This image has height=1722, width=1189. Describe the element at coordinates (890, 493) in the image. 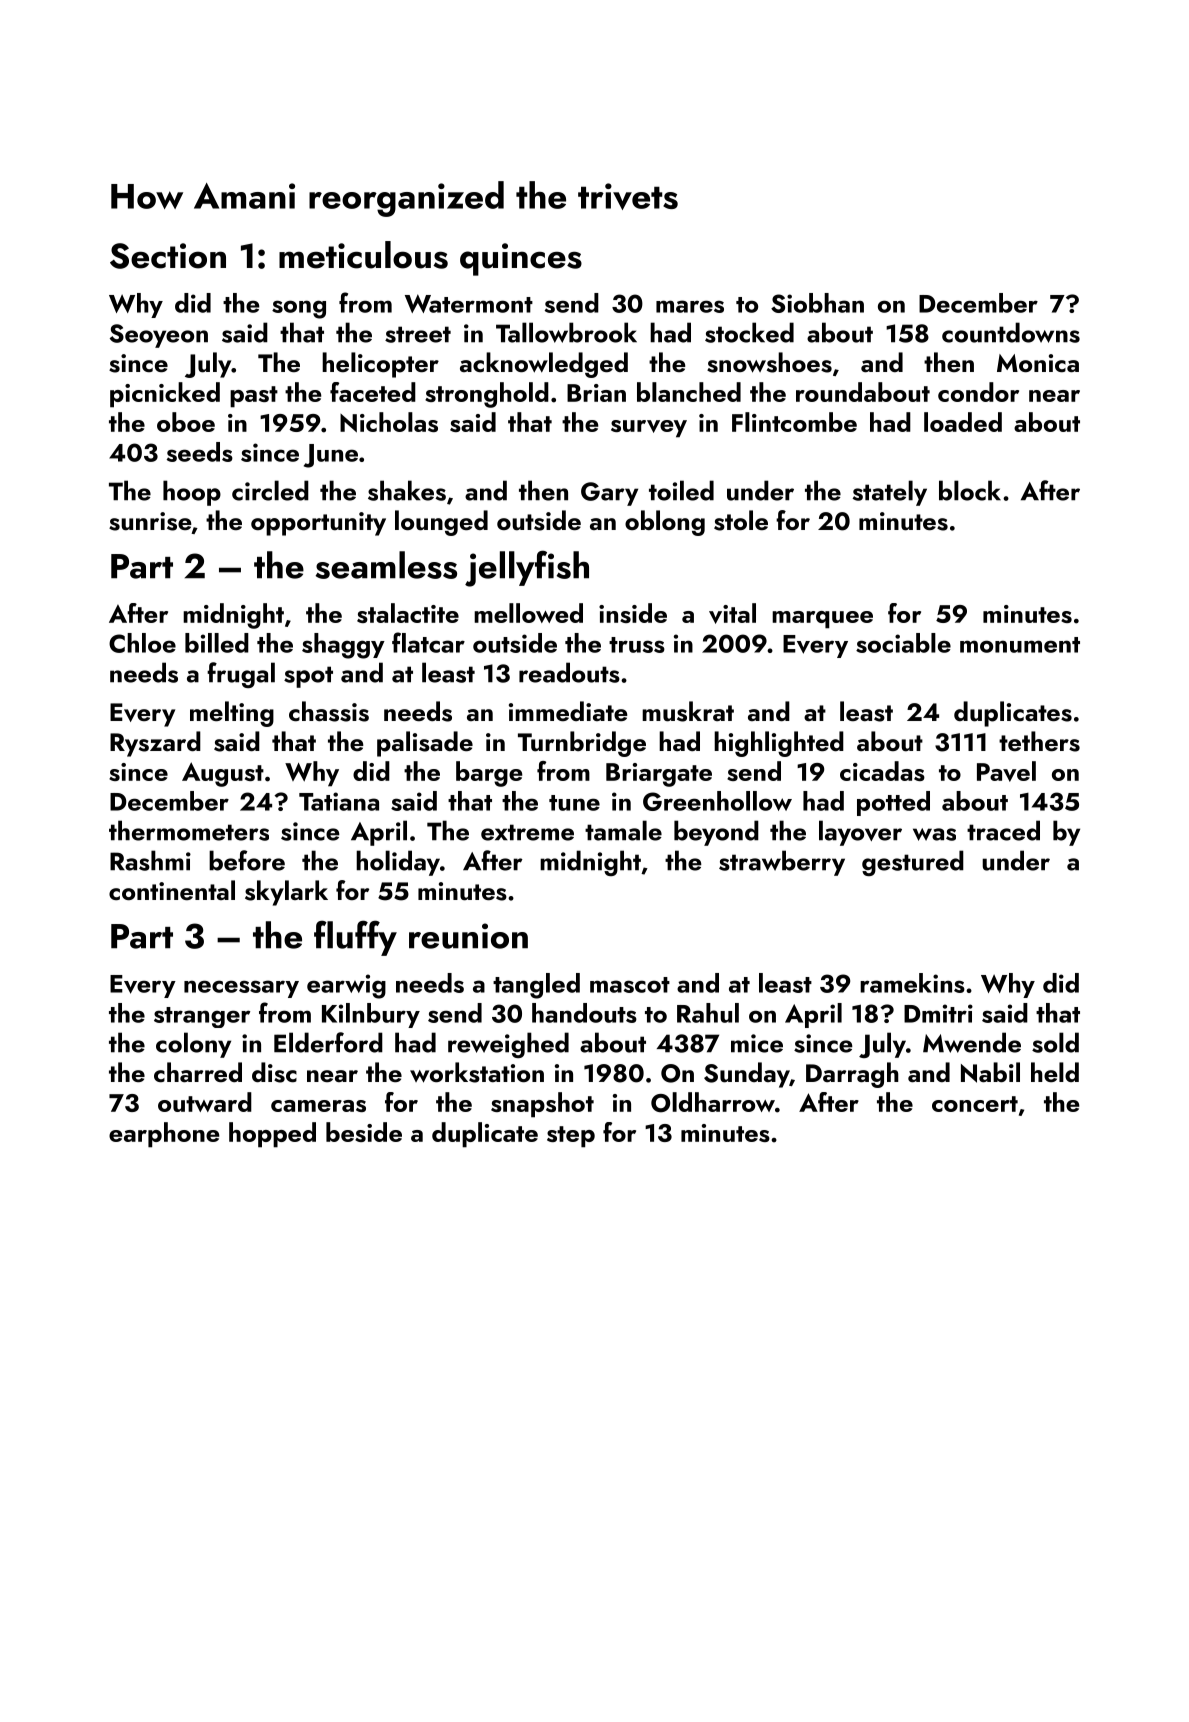

I see `stately` at that location.
